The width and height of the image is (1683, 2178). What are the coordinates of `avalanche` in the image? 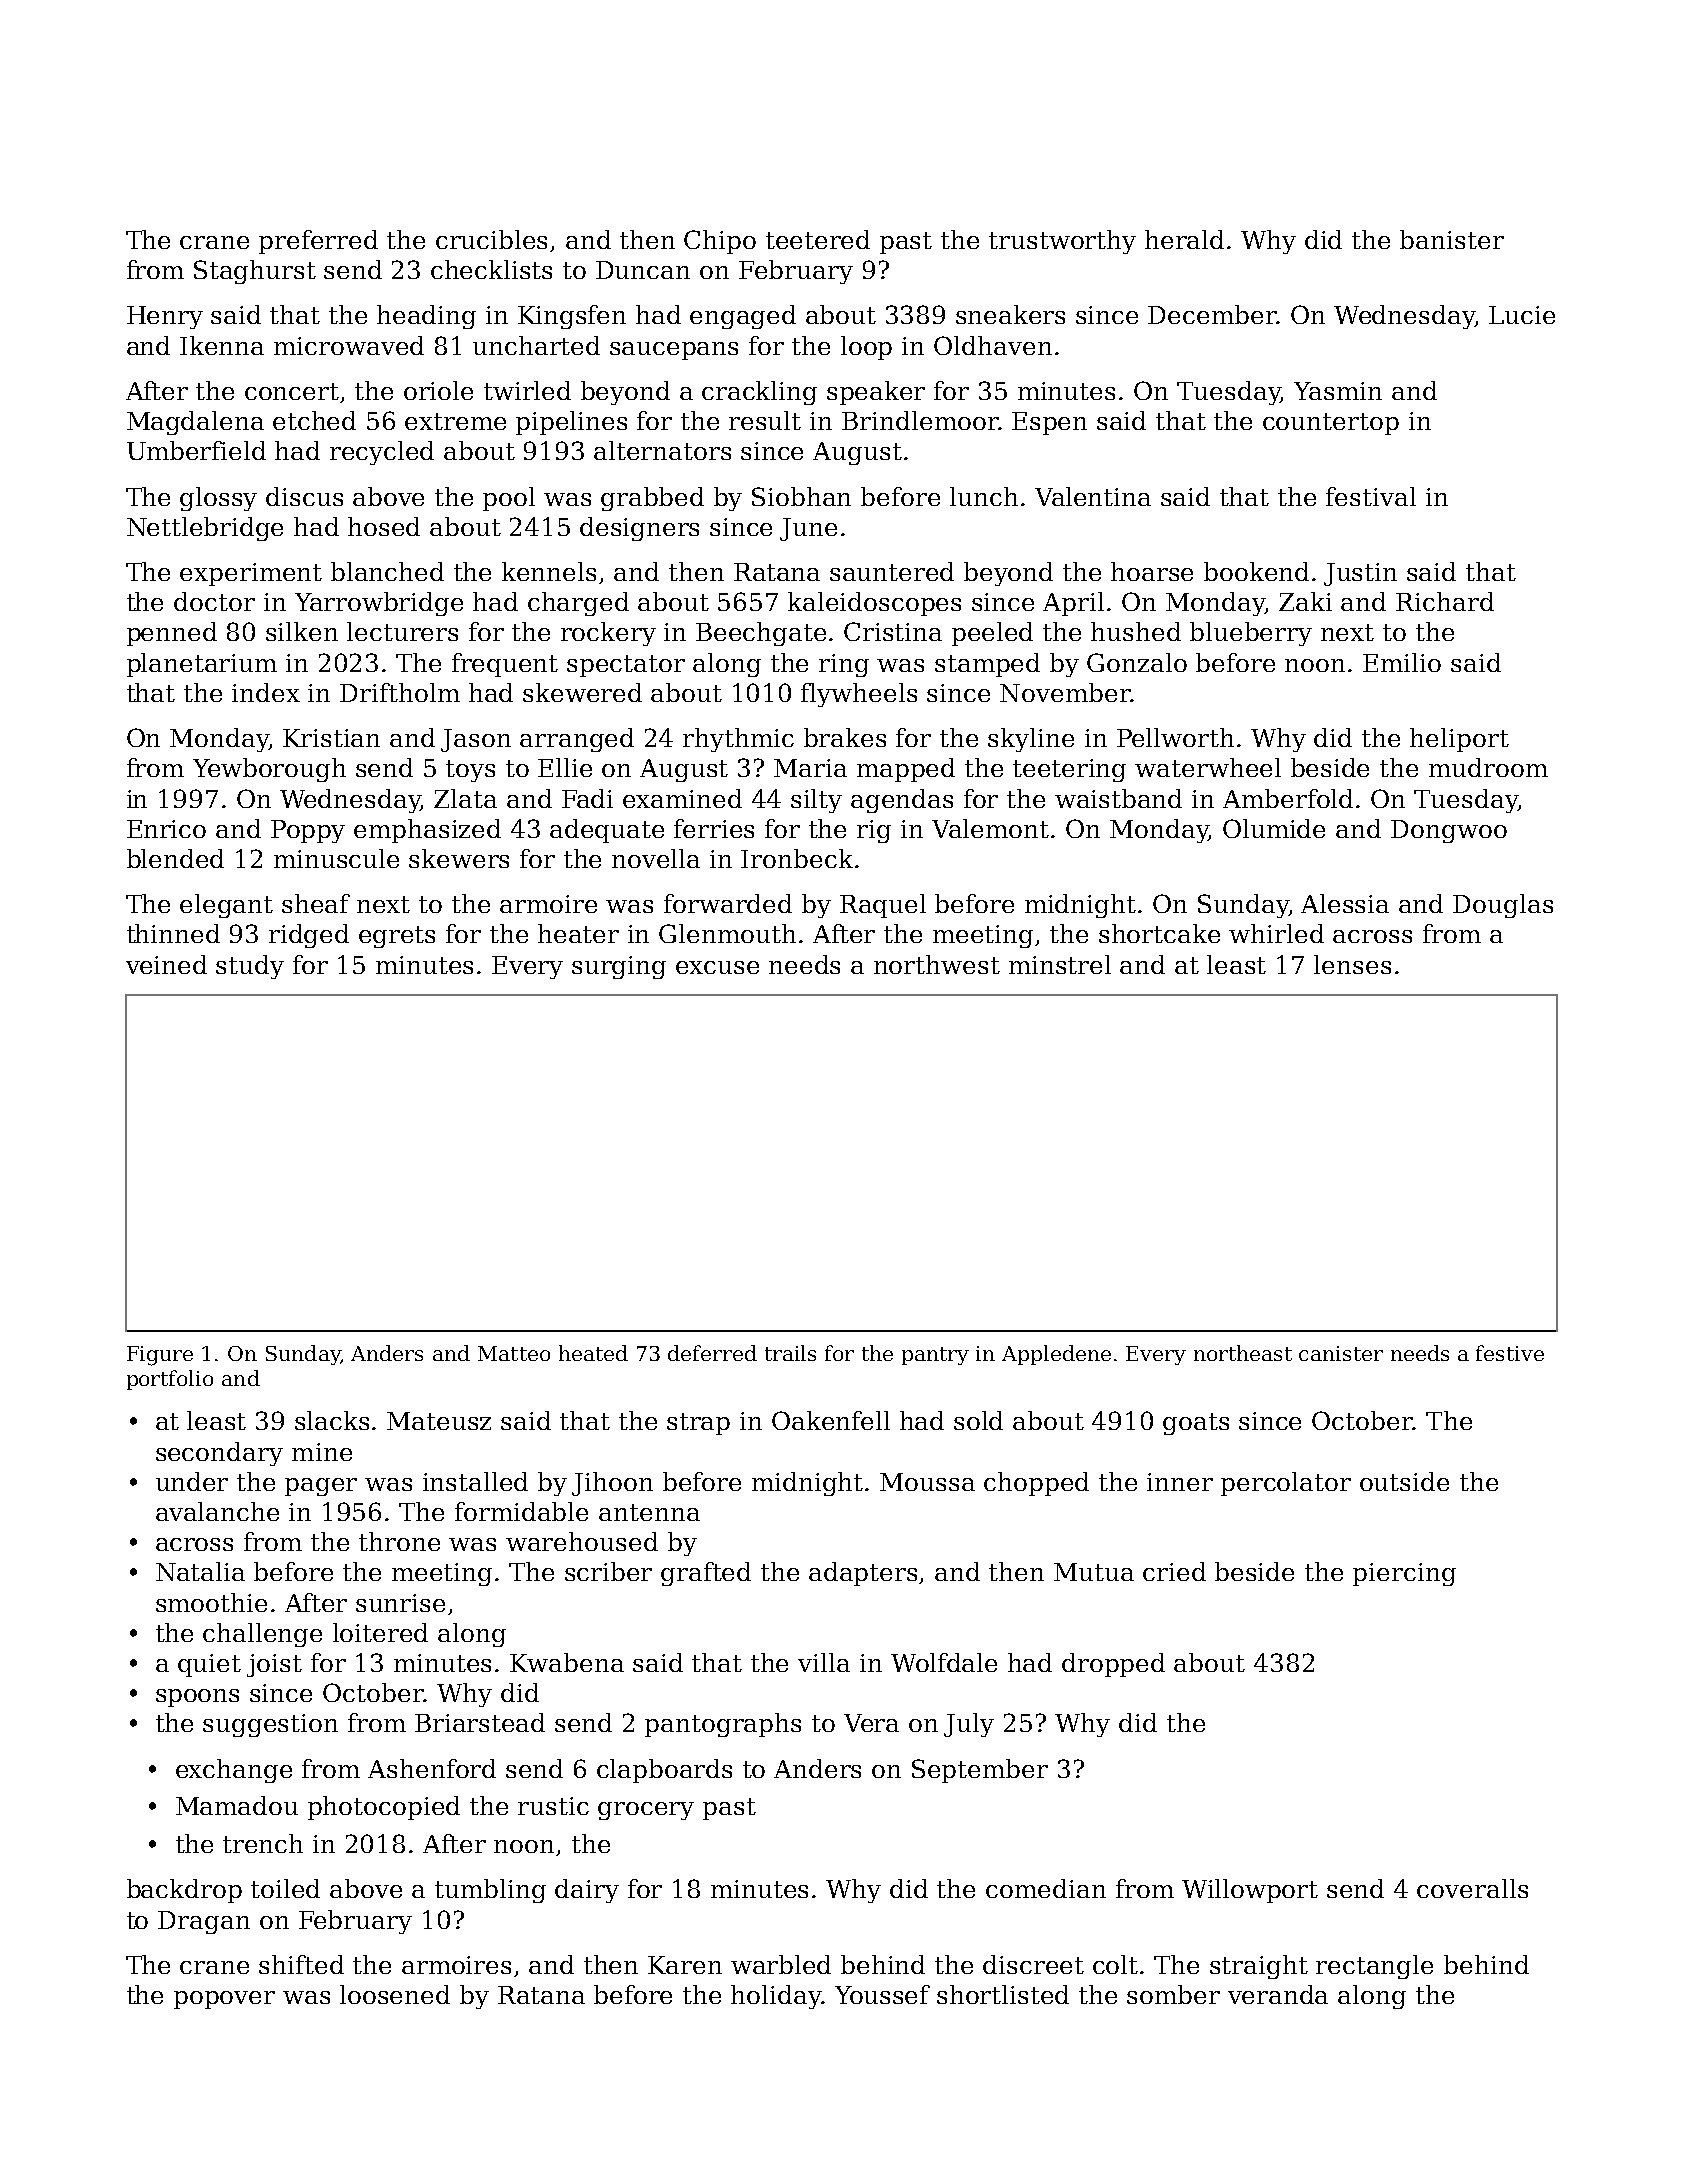 It's located at (217, 1511).
